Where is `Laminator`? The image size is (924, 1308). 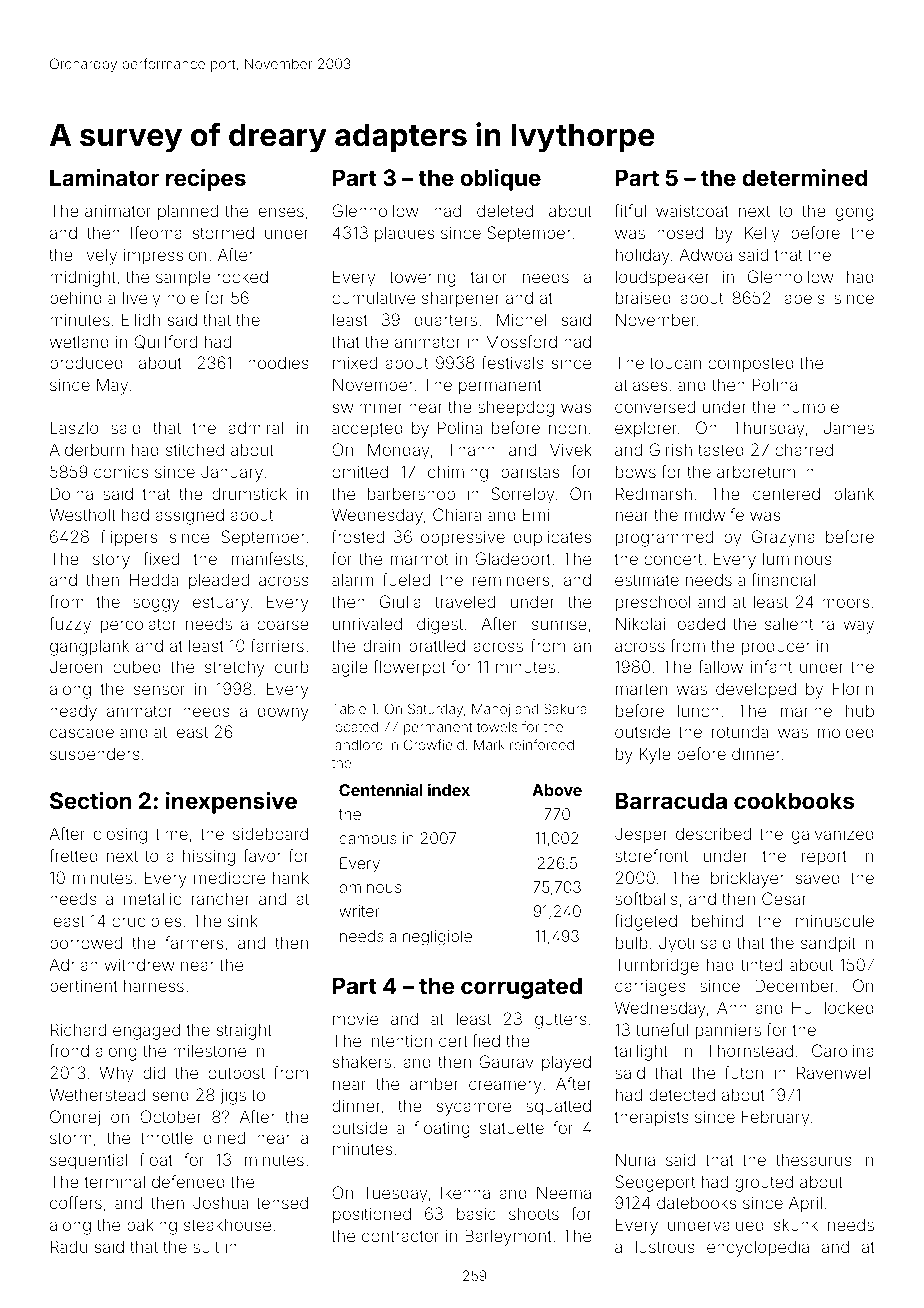 Laminator is located at coordinates (104, 177).
